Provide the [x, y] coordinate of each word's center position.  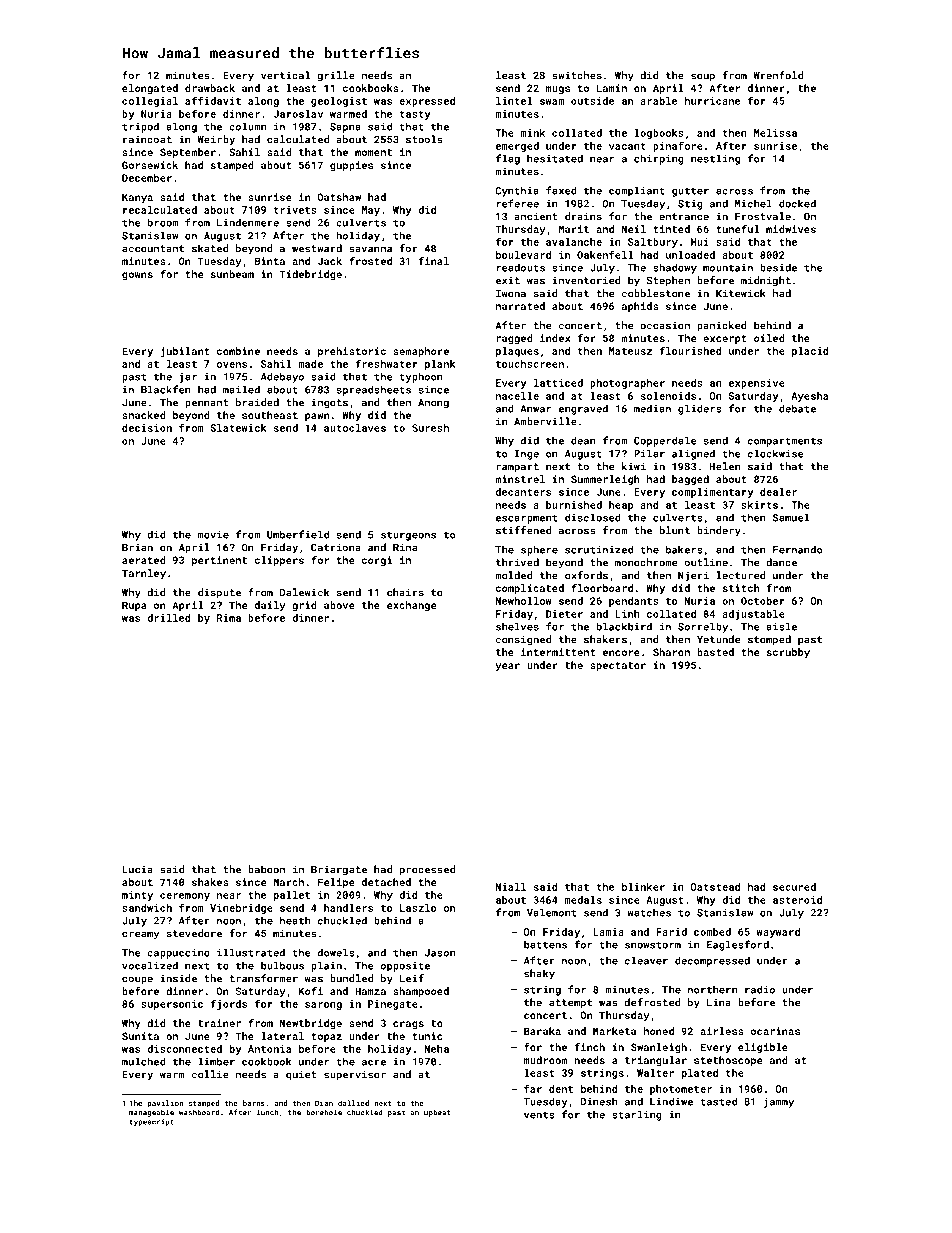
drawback [210, 88]
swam [552, 102]
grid [304, 606]
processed [427, 870]
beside [778, 267]
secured [794, 887]
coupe [137, 980]
